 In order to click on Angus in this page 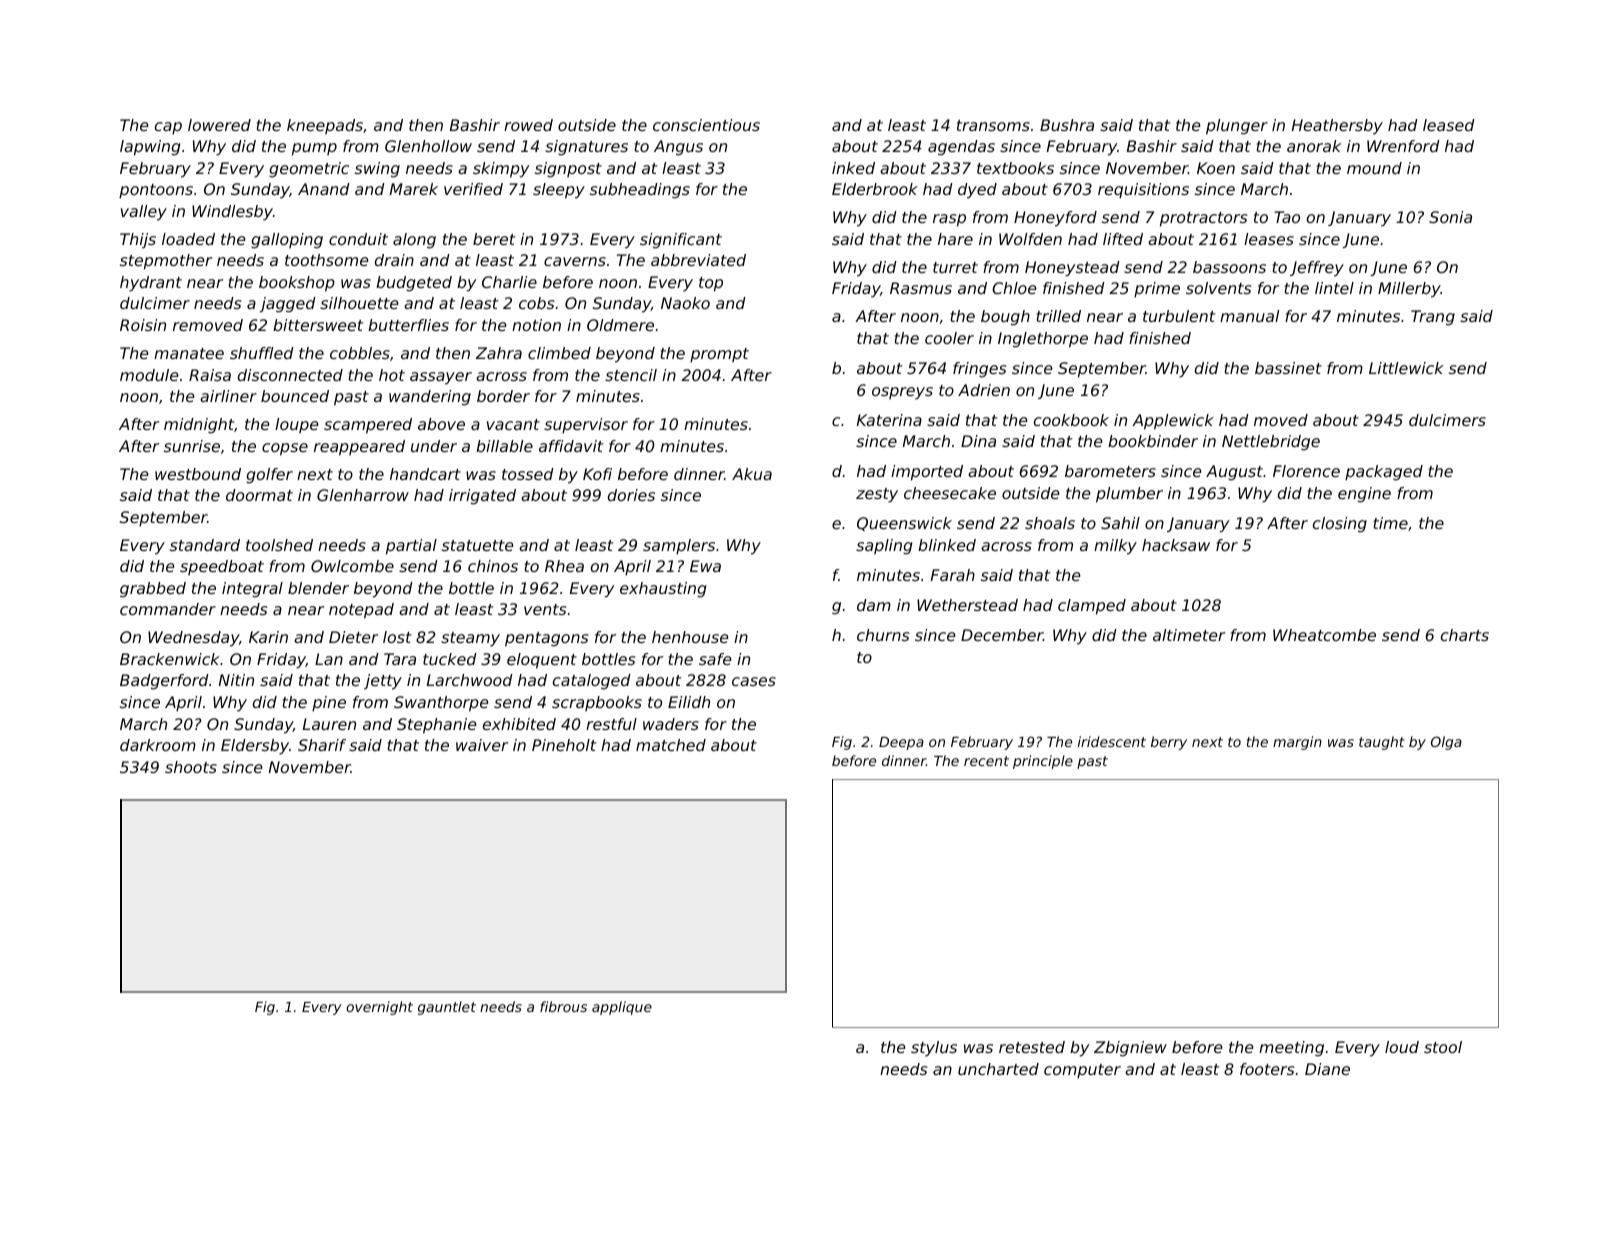, I will do `click(678, 148)`.
